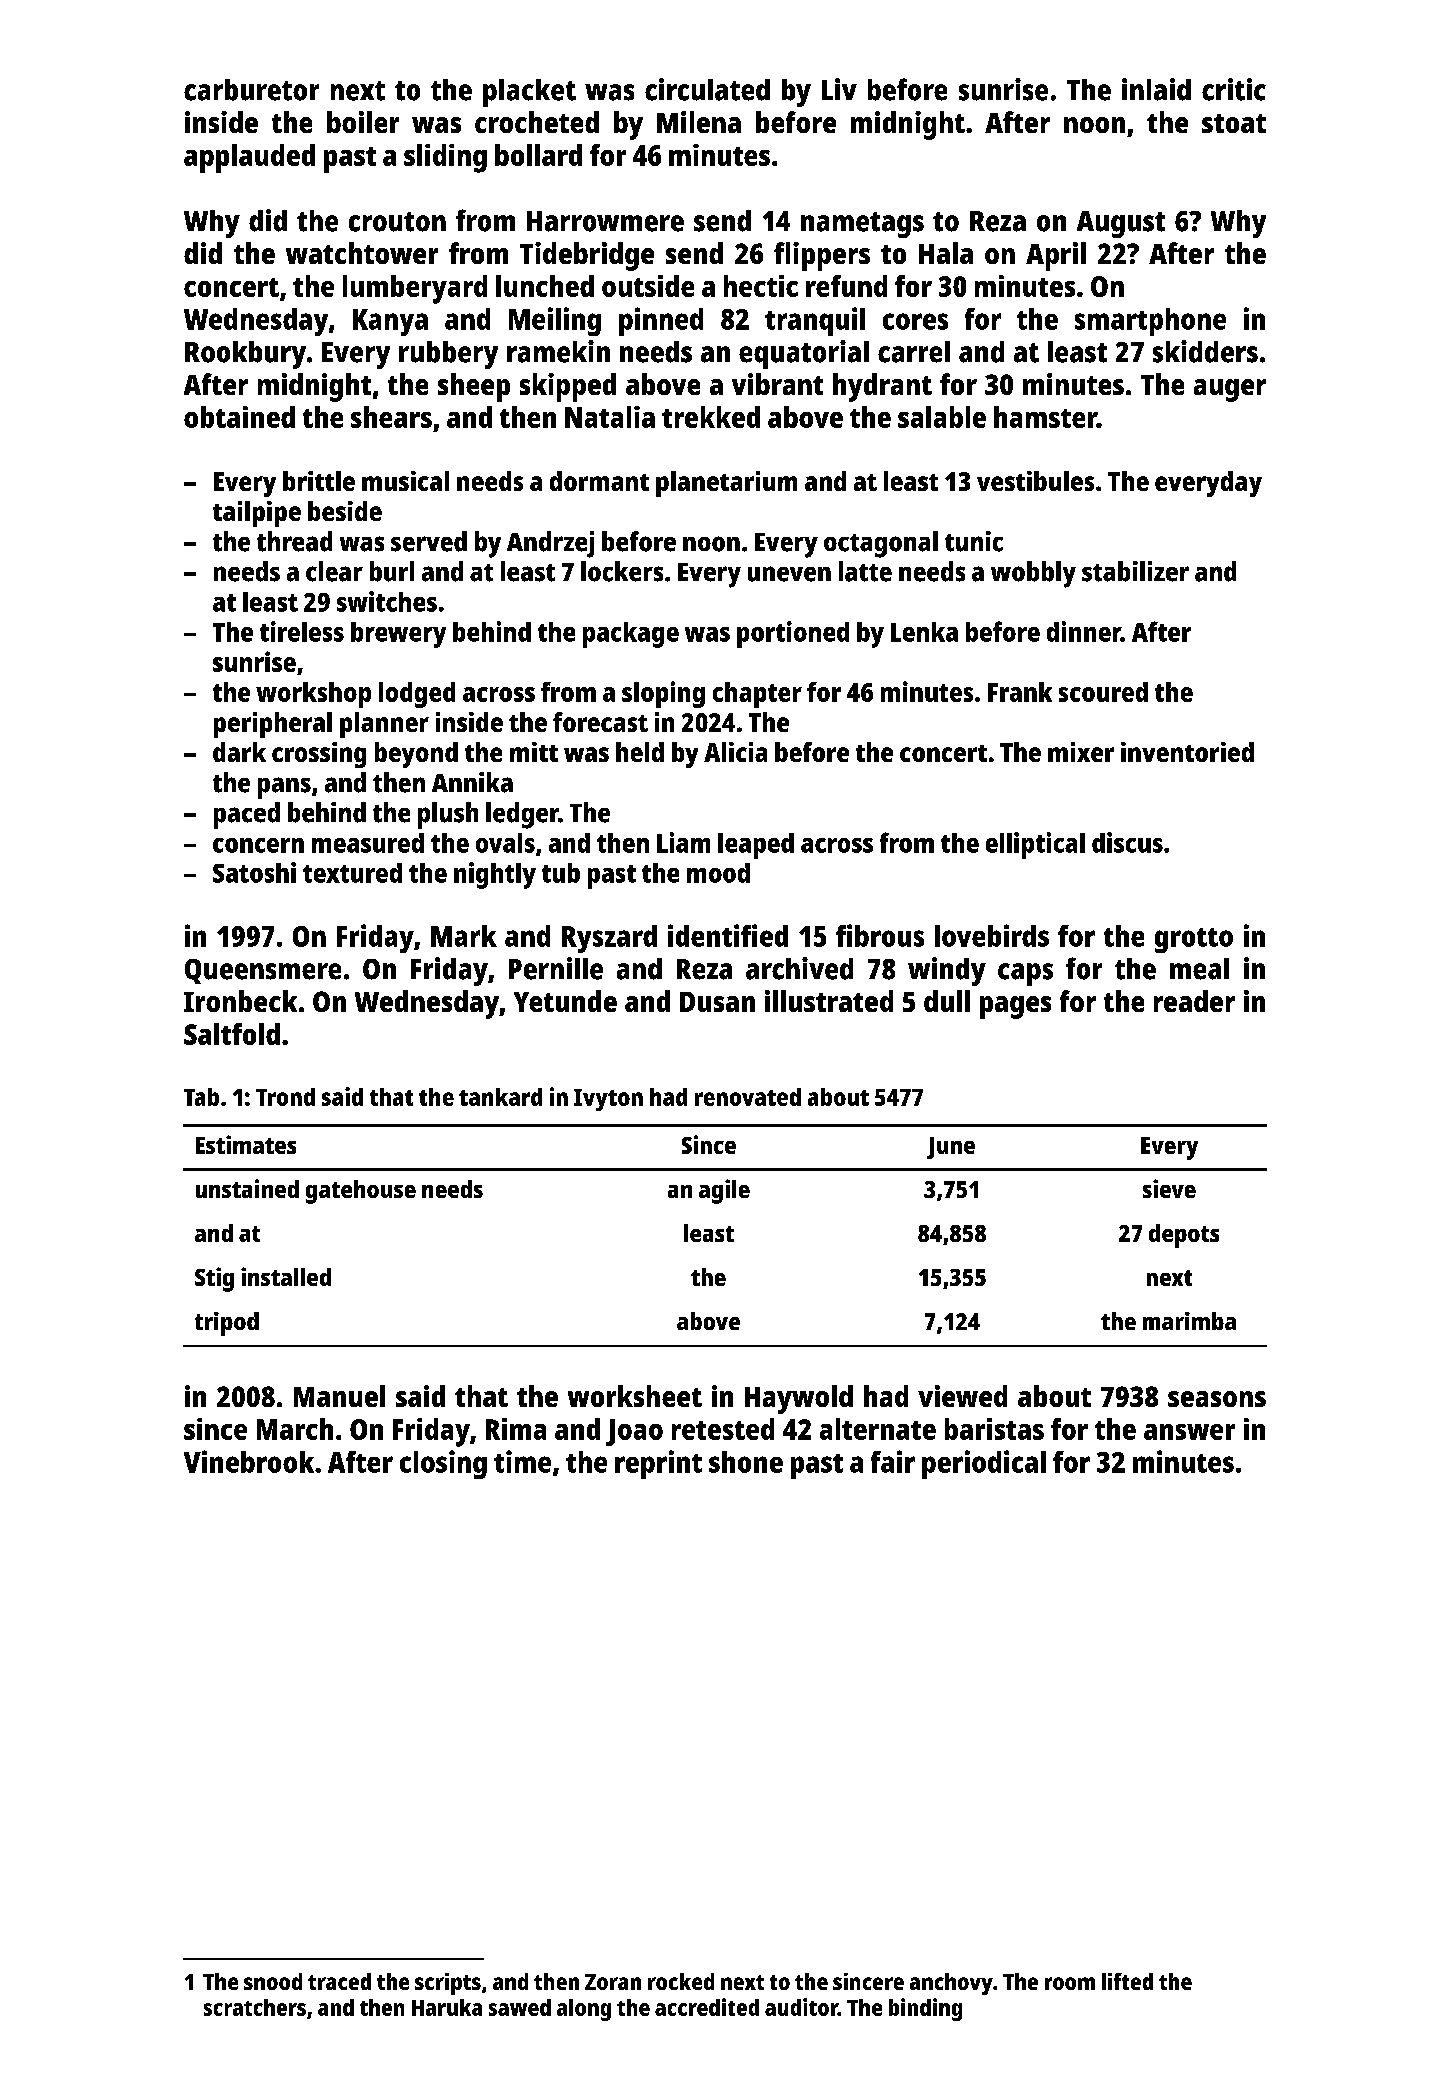  Describe the element at coordinates (947, 1001) in the screenshot. I see `dull` at that location.
